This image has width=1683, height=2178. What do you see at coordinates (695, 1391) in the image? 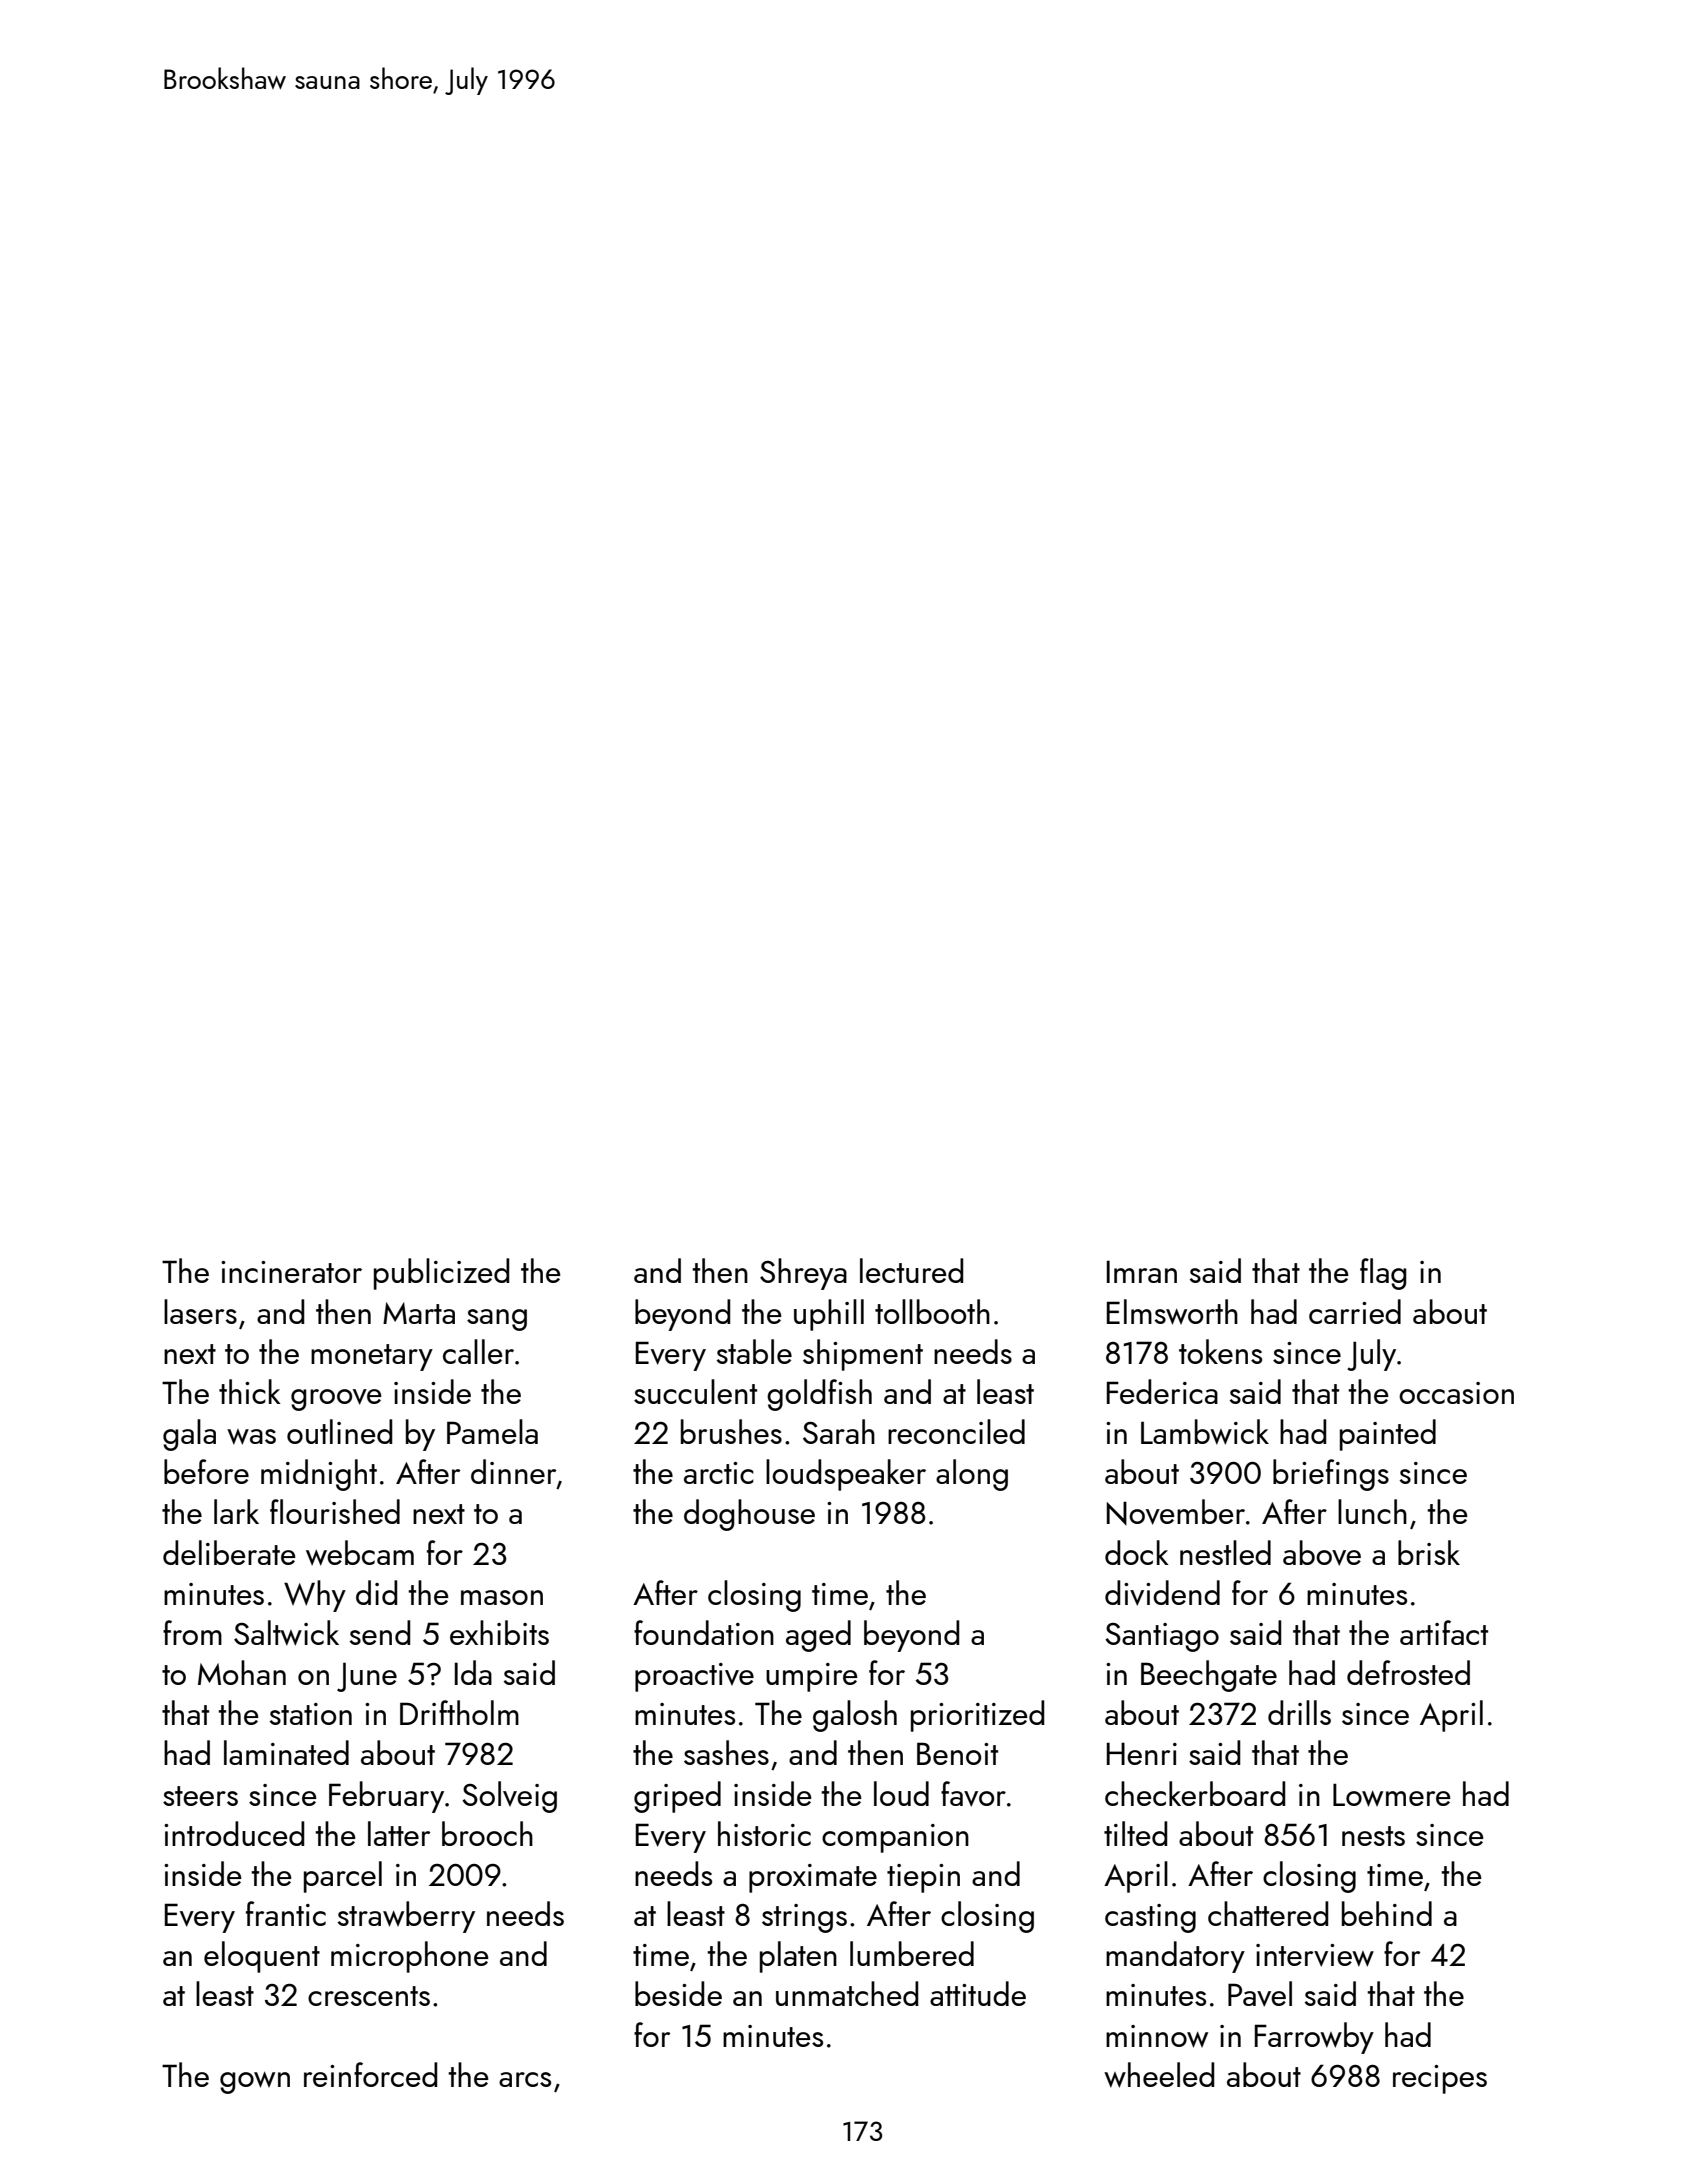
I see `succulent` at bounding box center [695, 1391].
